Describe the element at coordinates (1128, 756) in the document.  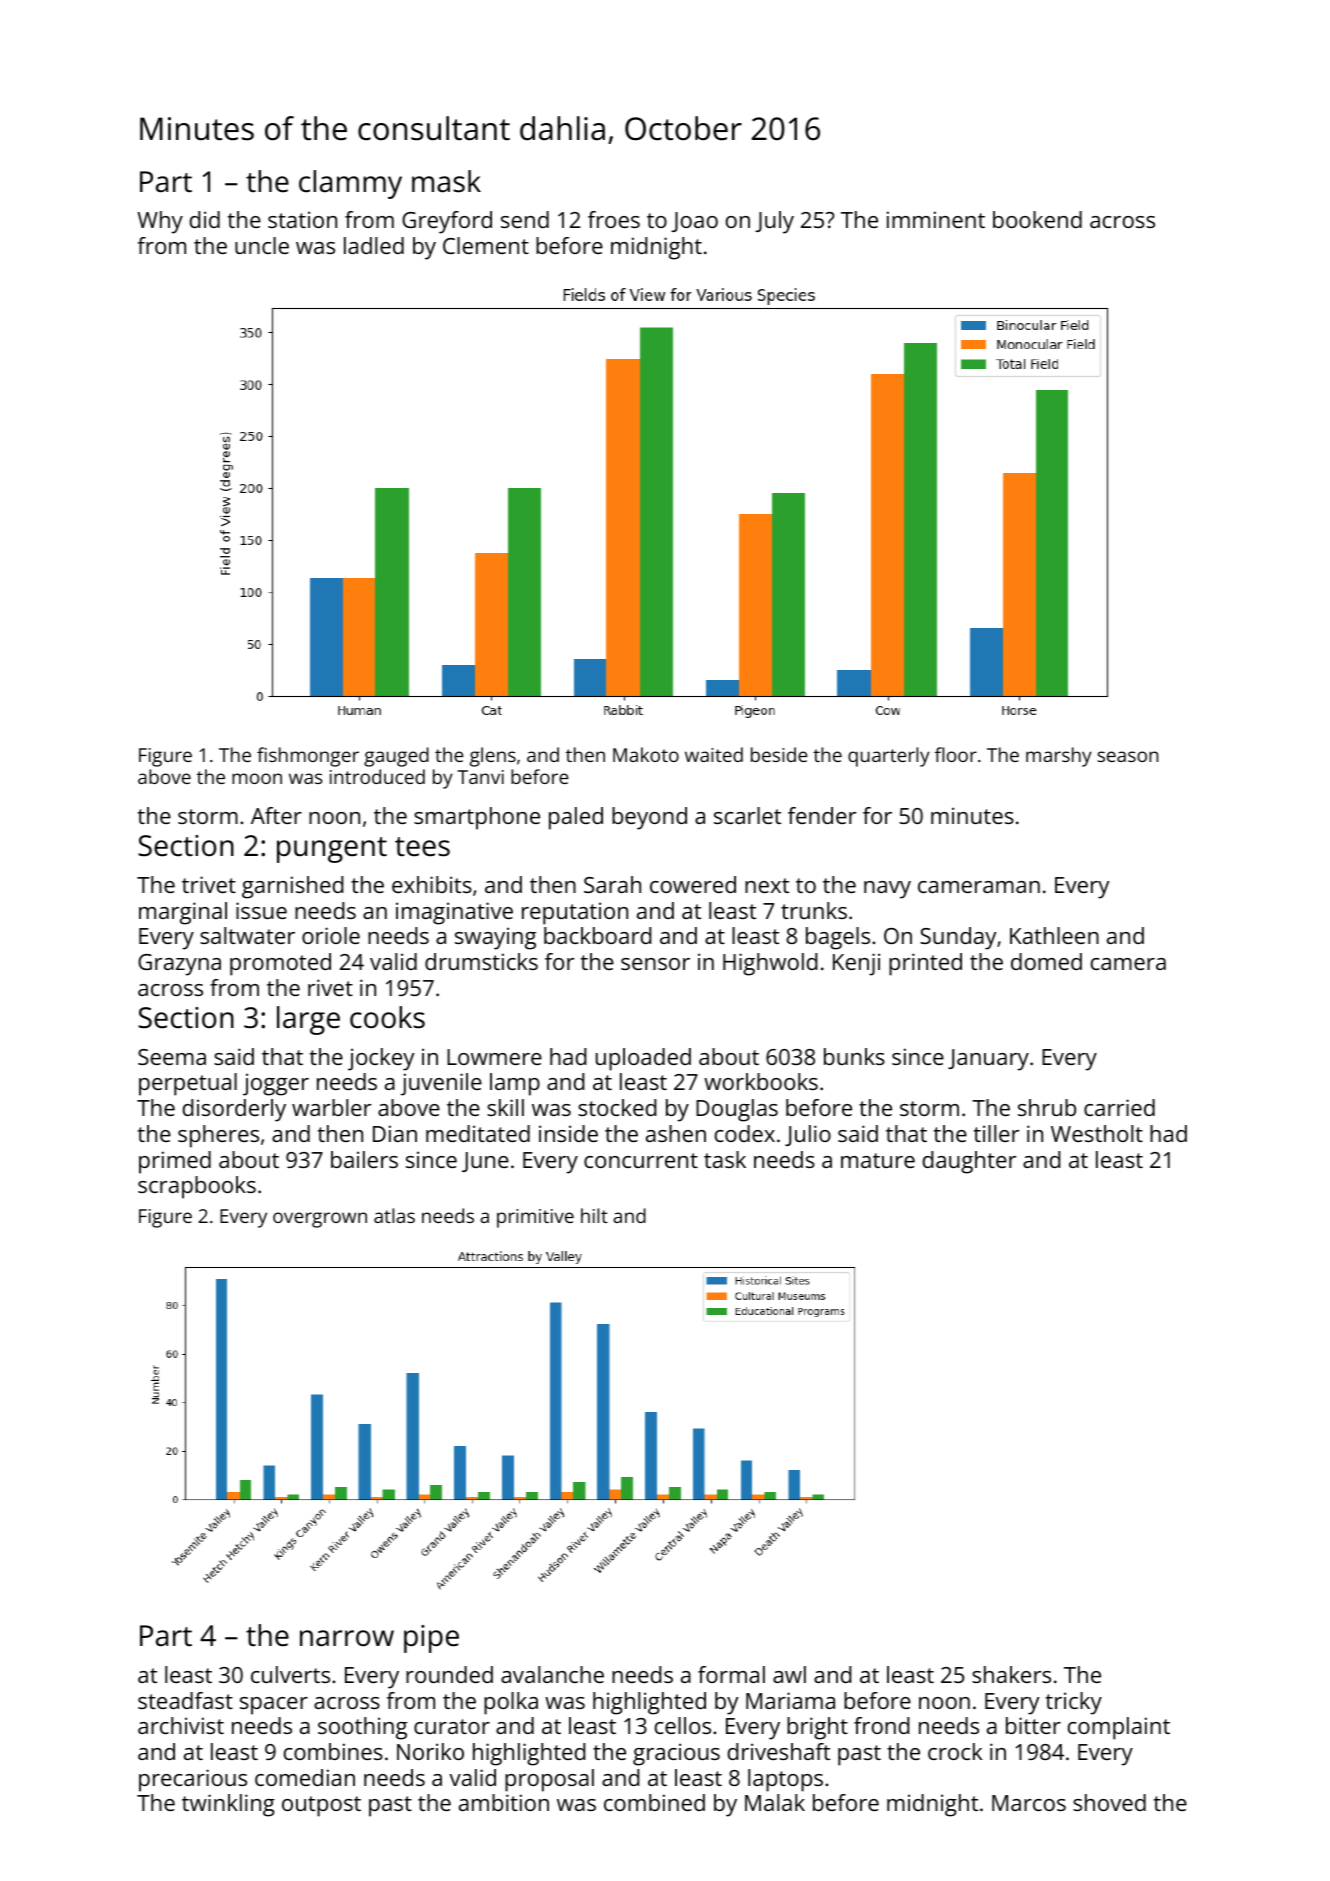
I see `season` at that location.
